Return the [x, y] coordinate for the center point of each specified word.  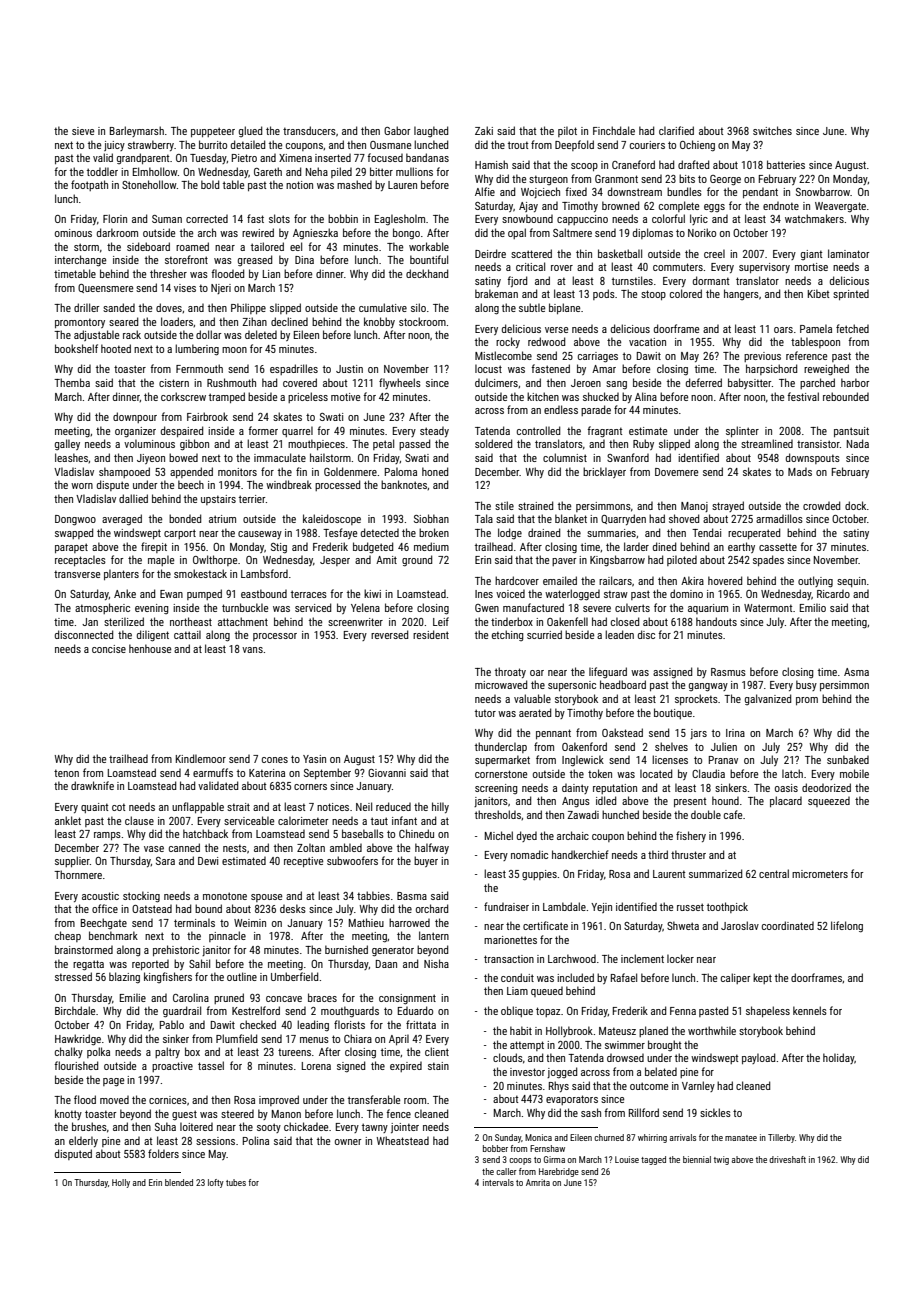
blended [179, 1182]
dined [664, 546]
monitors [237, 472]
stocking [141, 897]
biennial [697, 1159]
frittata [421, 1024]
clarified [676, 130]
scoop [584, 167]
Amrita [538, 1182]
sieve [83, 131]
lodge [510, 534]
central [774, 873]
